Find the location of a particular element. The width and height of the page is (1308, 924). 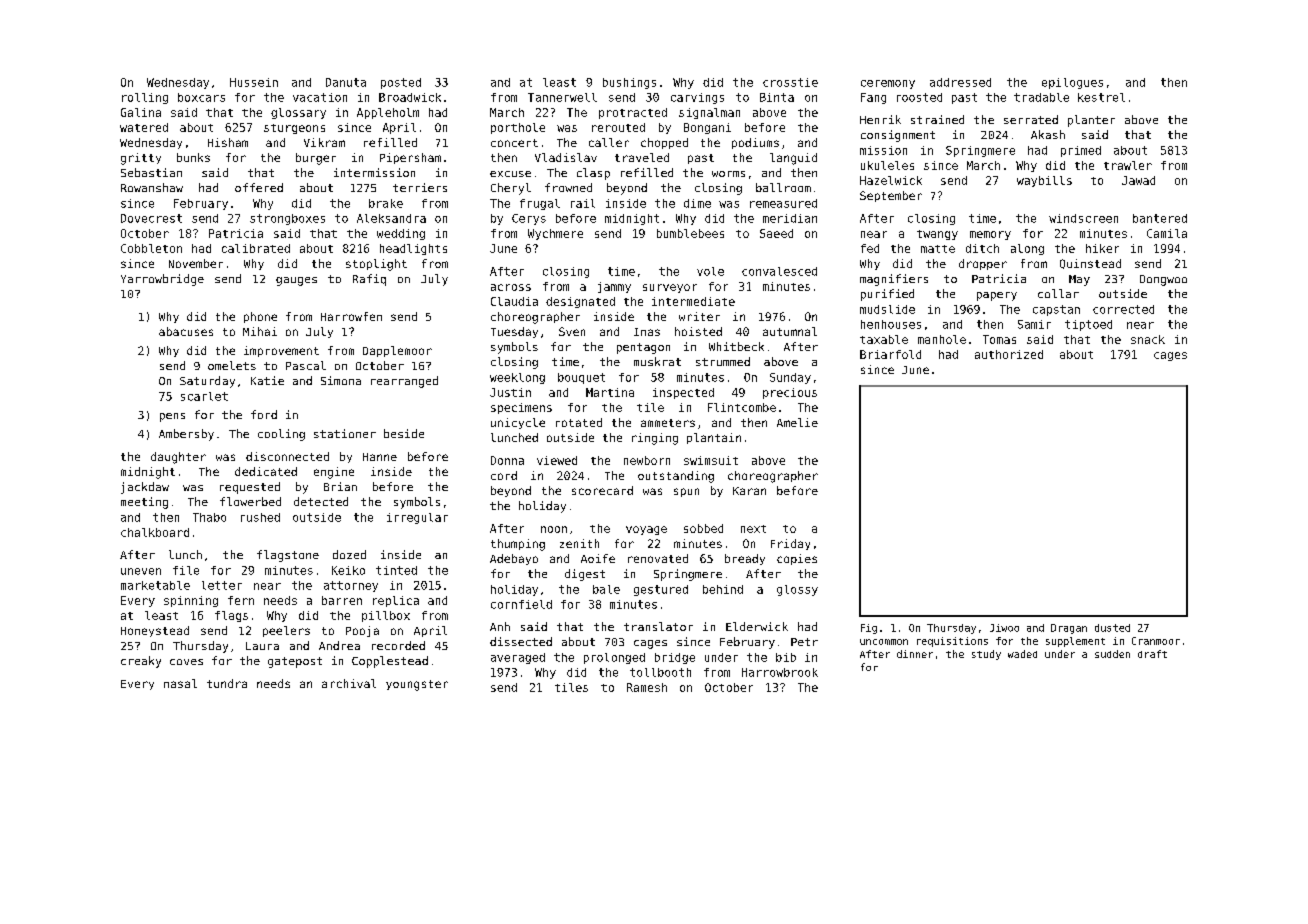

pillbox is located at coordinates (386, 616).
